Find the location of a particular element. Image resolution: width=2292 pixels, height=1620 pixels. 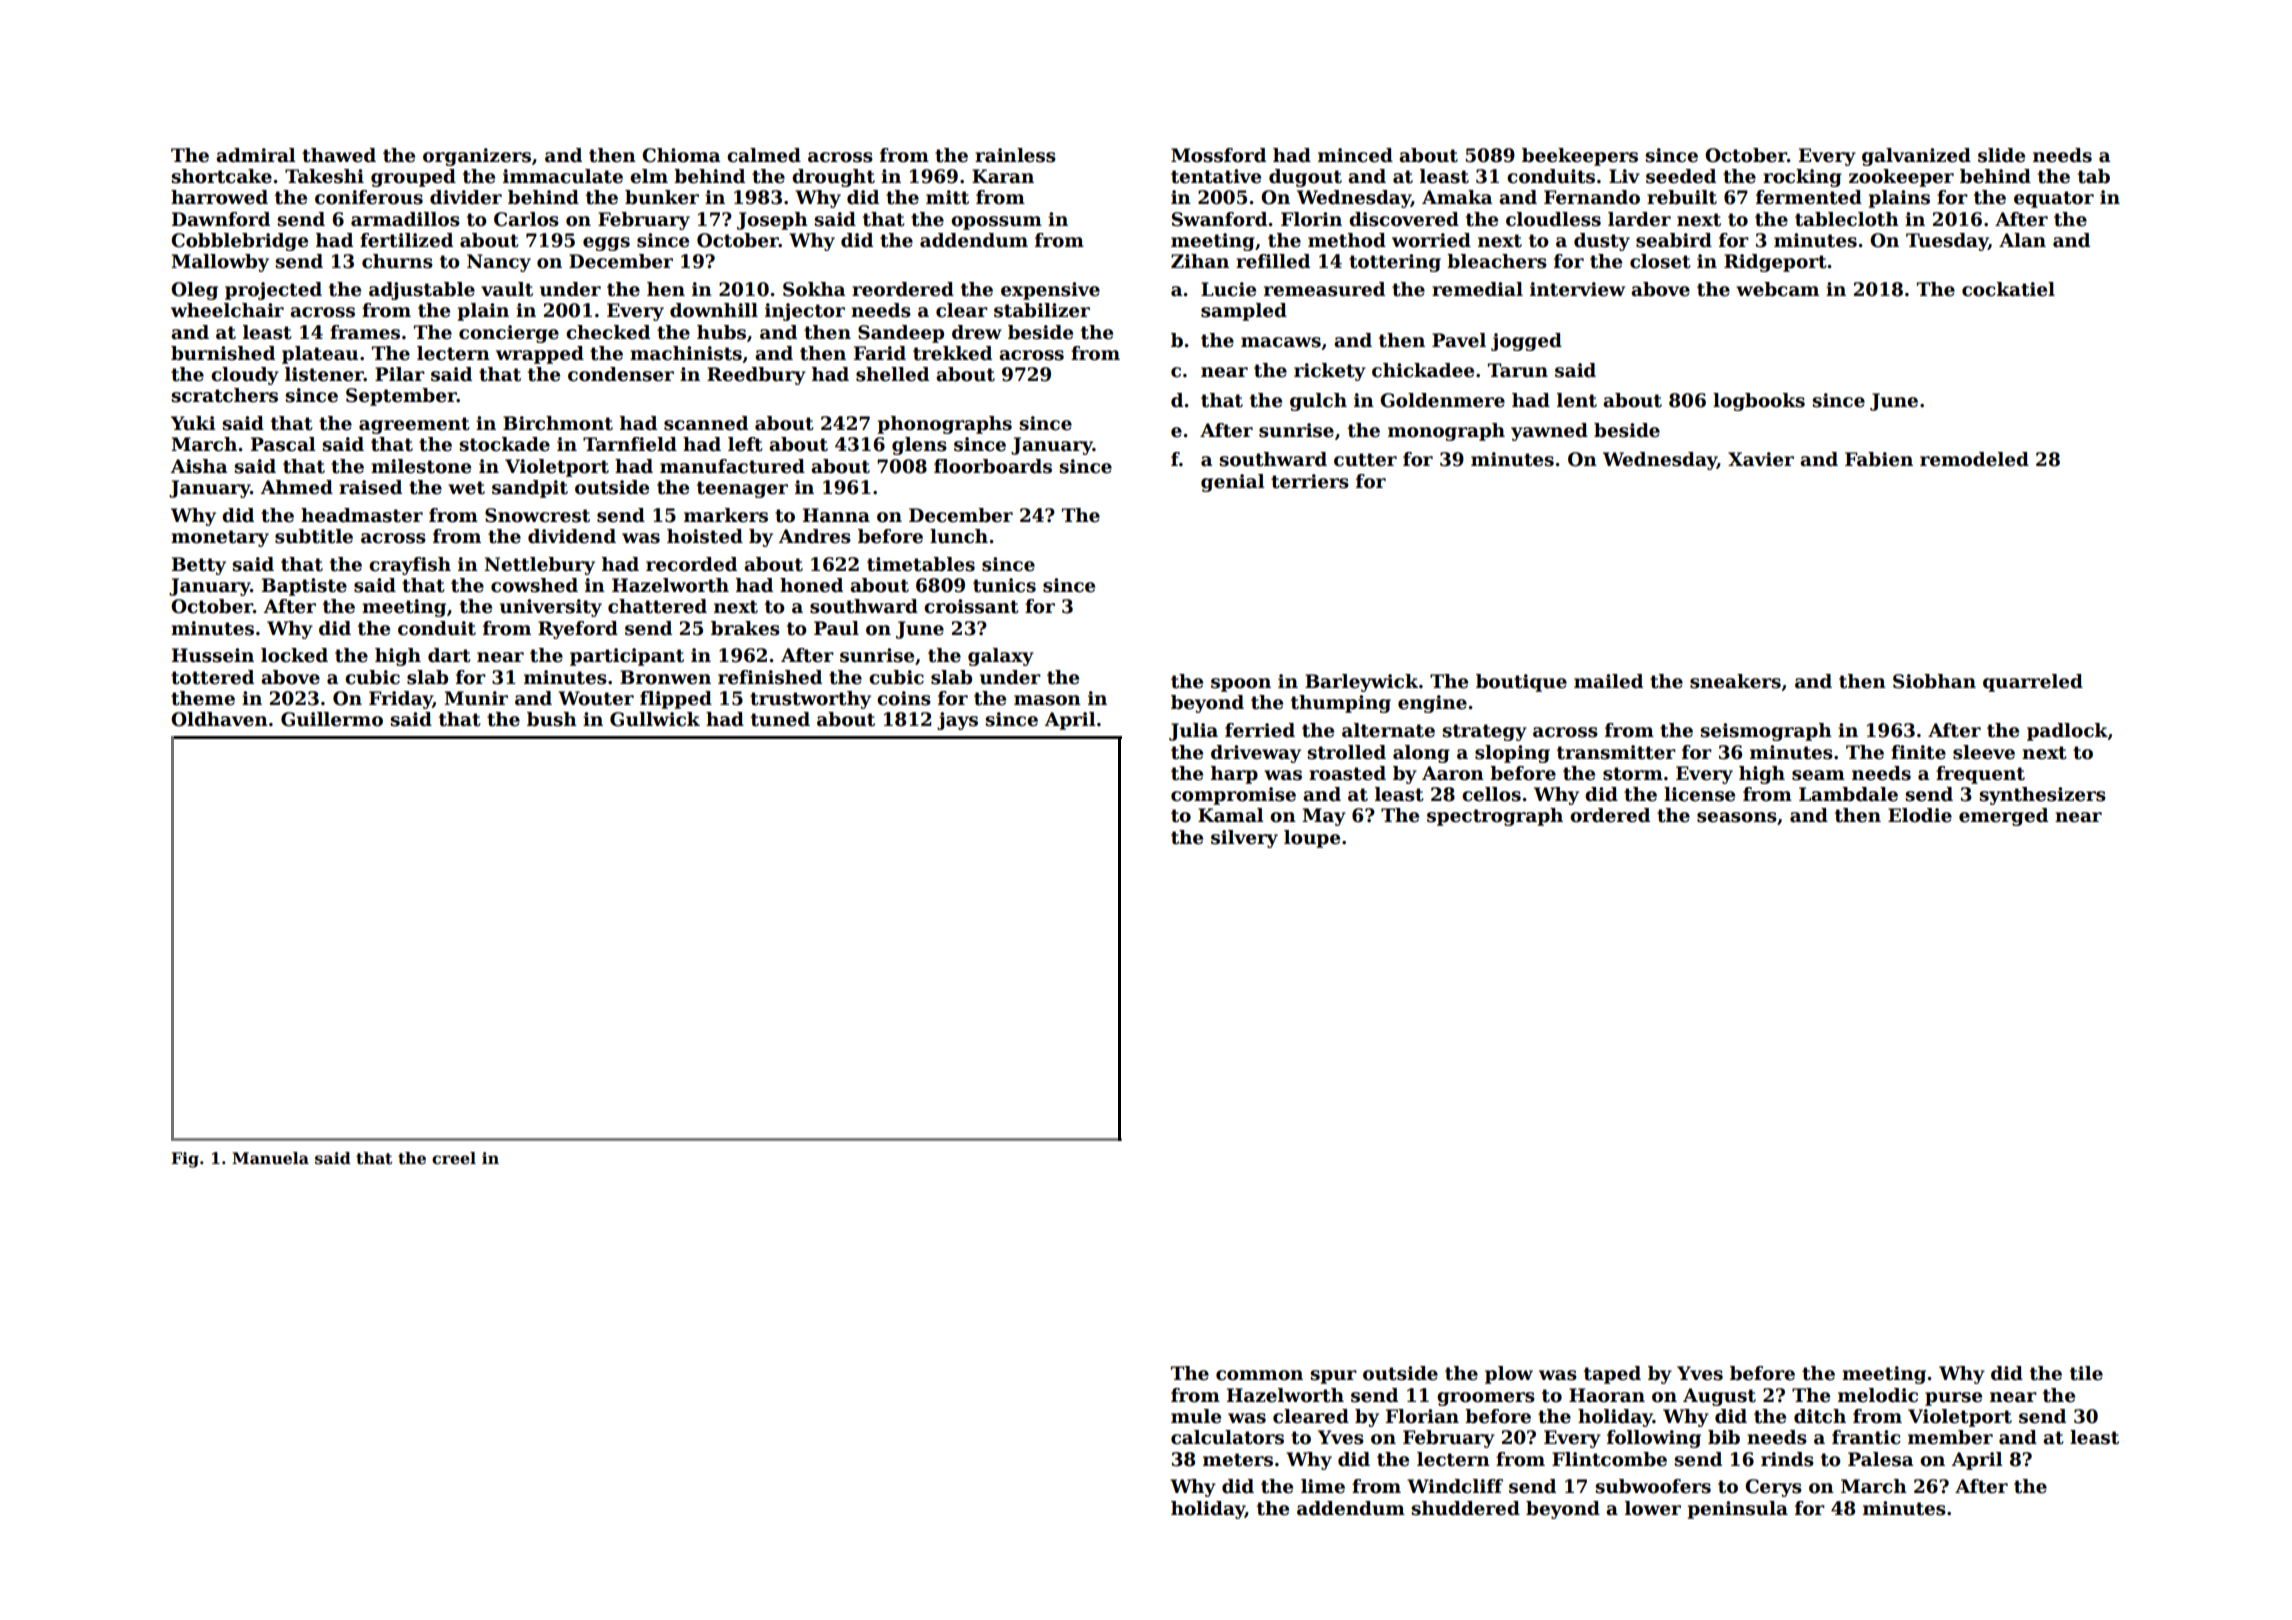

Fig is located at coordinates (185, 1160).
